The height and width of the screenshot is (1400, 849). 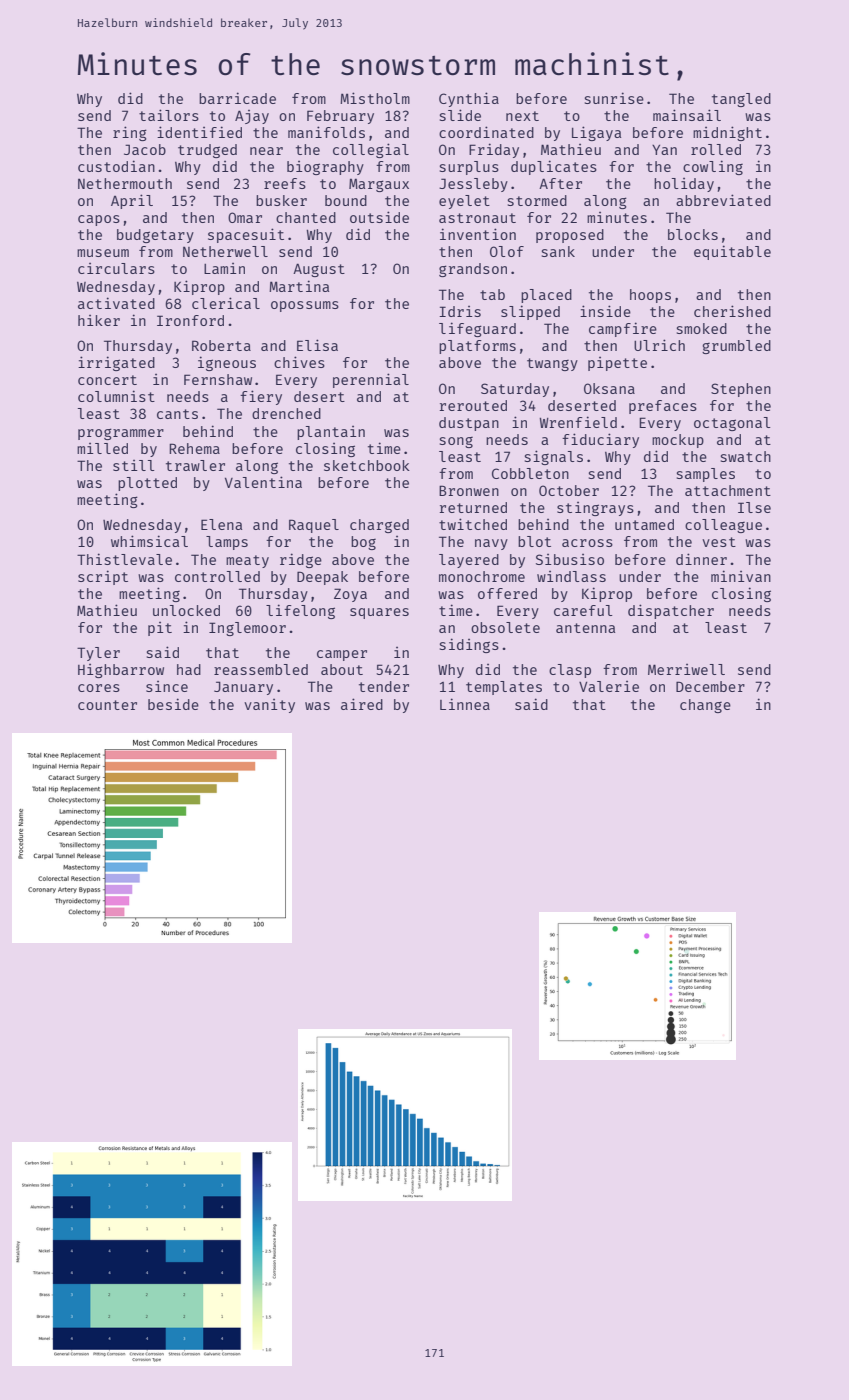 What do you see at coordinates (299, 286) in the screenshot?
I see `Martina` at bounding box center [299, 286].
